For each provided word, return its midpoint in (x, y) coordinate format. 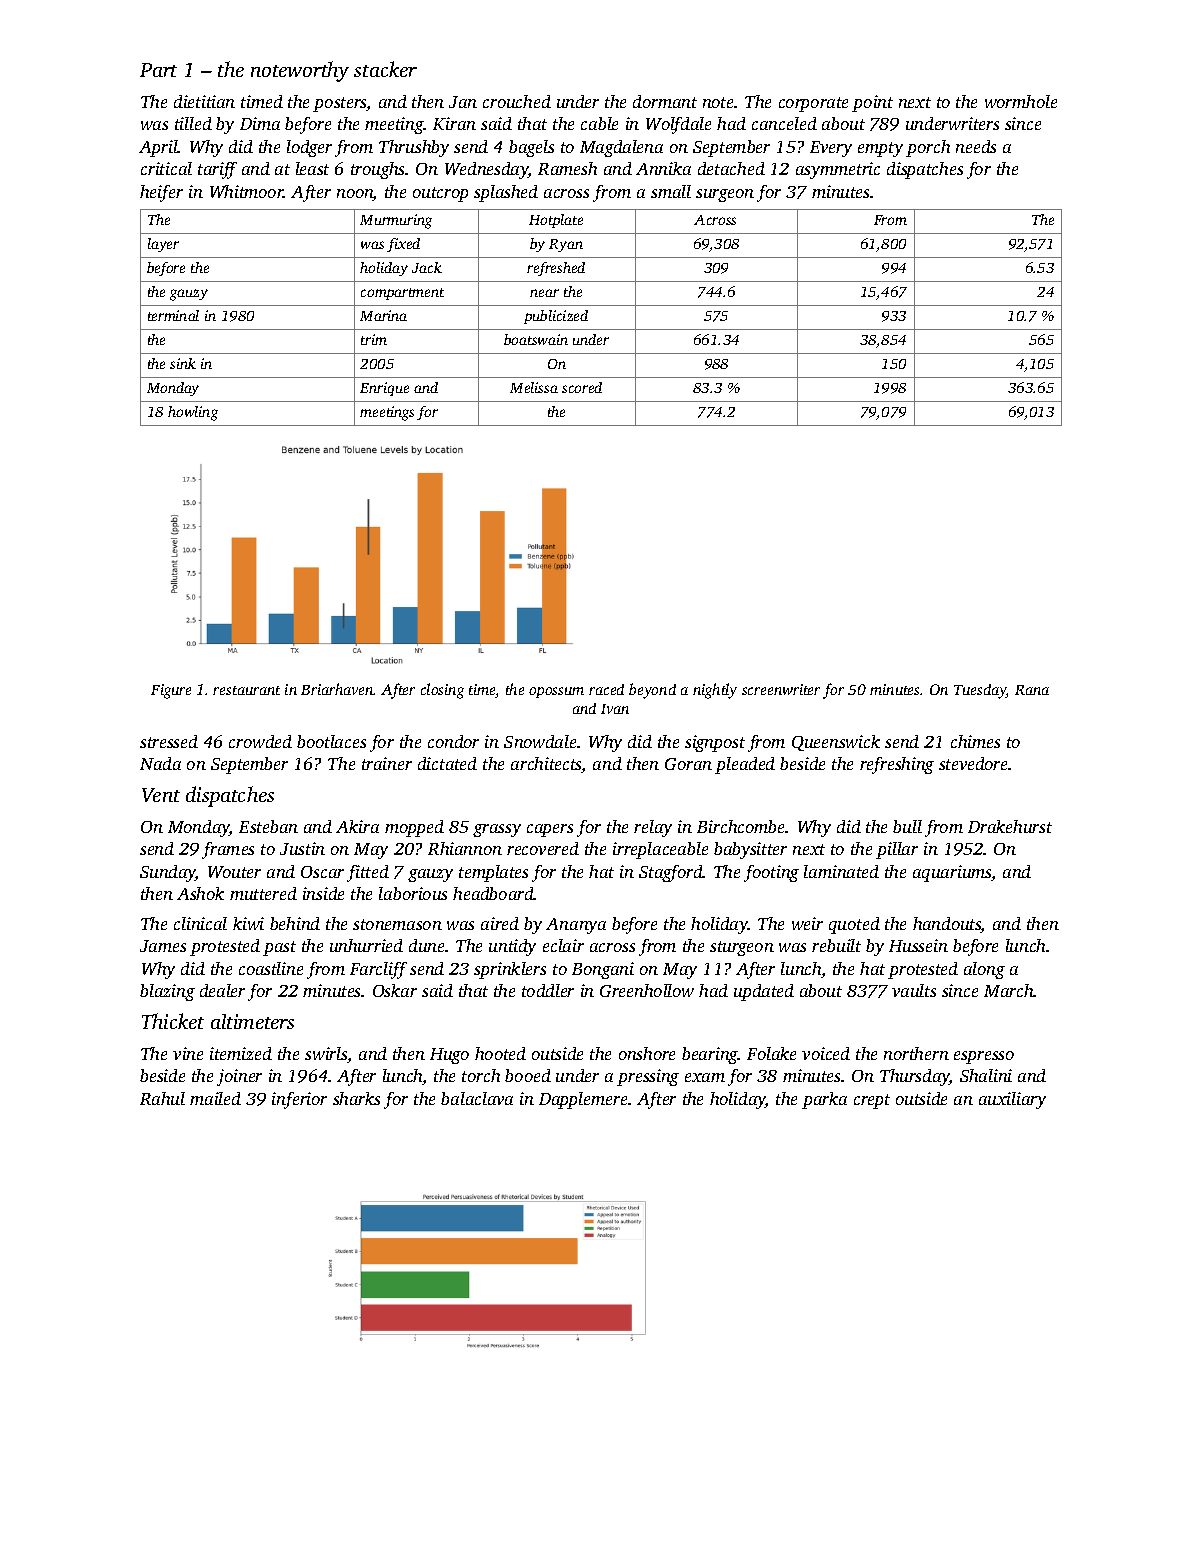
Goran (688, 764)
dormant (665, 101)
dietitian (204, 101)
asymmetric (838, 170)
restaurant (246, 690)
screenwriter (781, 689)
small (671, 191)
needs (976, 146)
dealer (222, 990)
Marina (383, 315)
